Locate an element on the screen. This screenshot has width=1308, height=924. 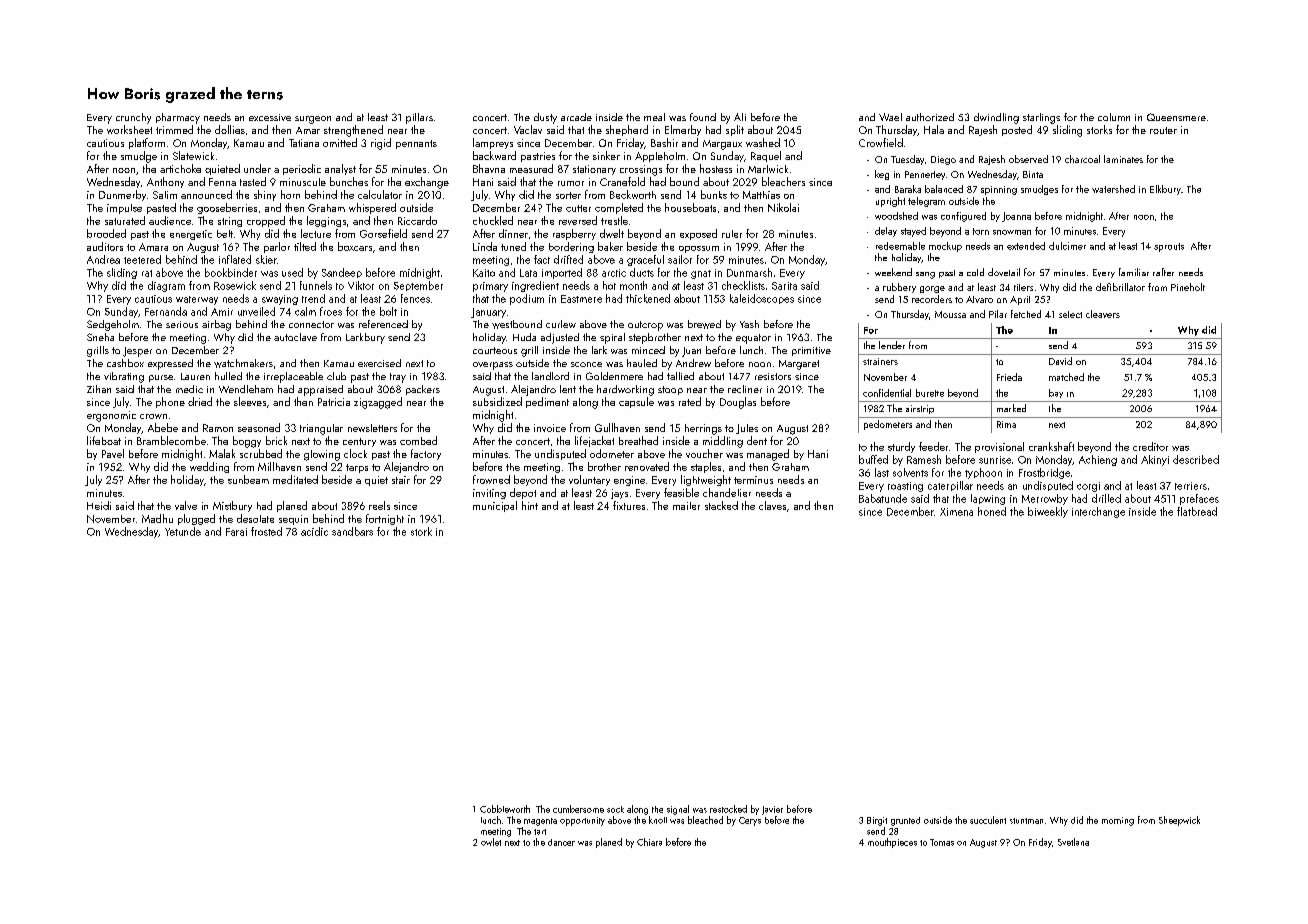
Raquel is located at coordinates (766, 156).
